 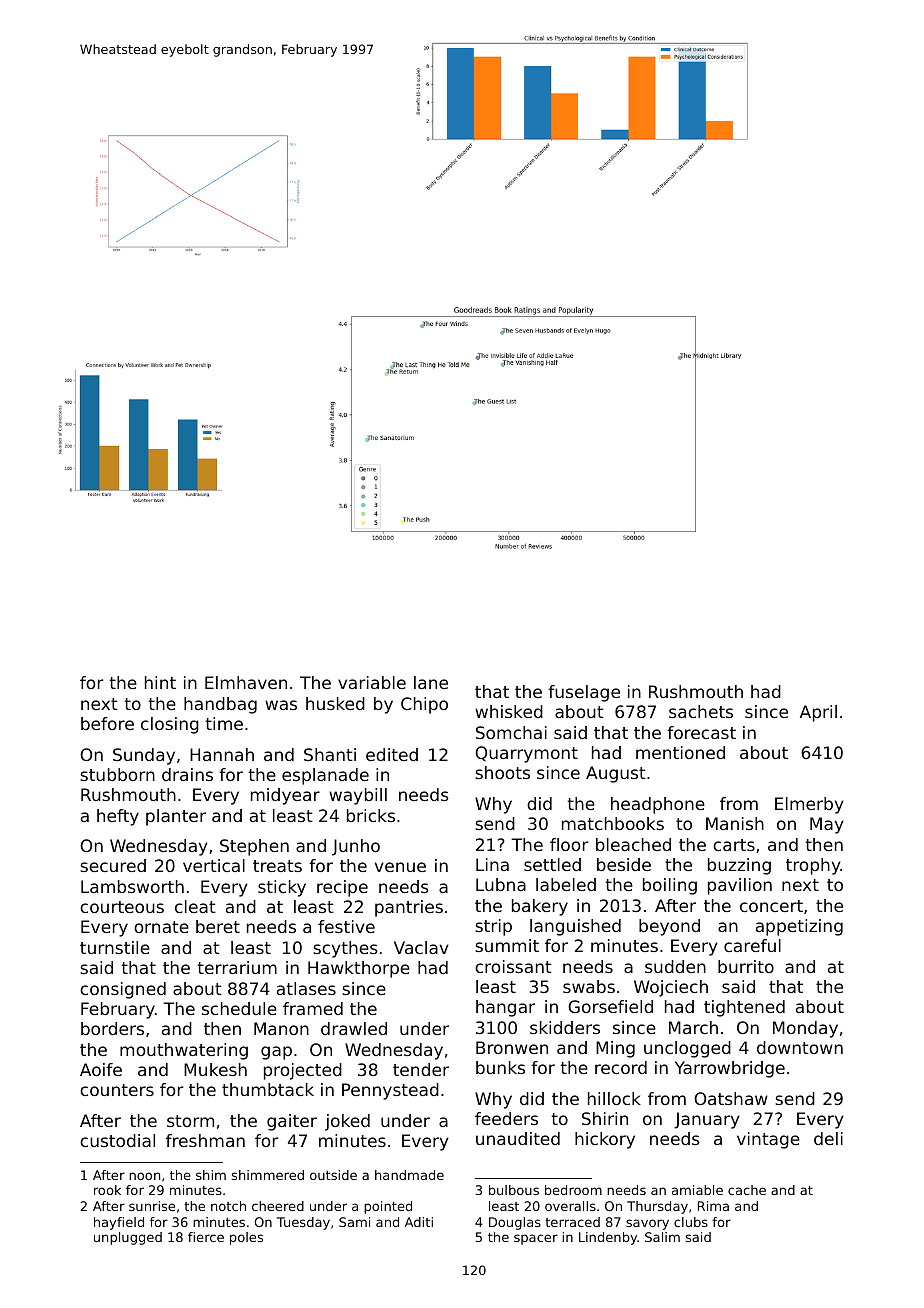 What do you see at coordinates (400, 867) in the image?
I see `venue` at bounding box center [400, 867].
